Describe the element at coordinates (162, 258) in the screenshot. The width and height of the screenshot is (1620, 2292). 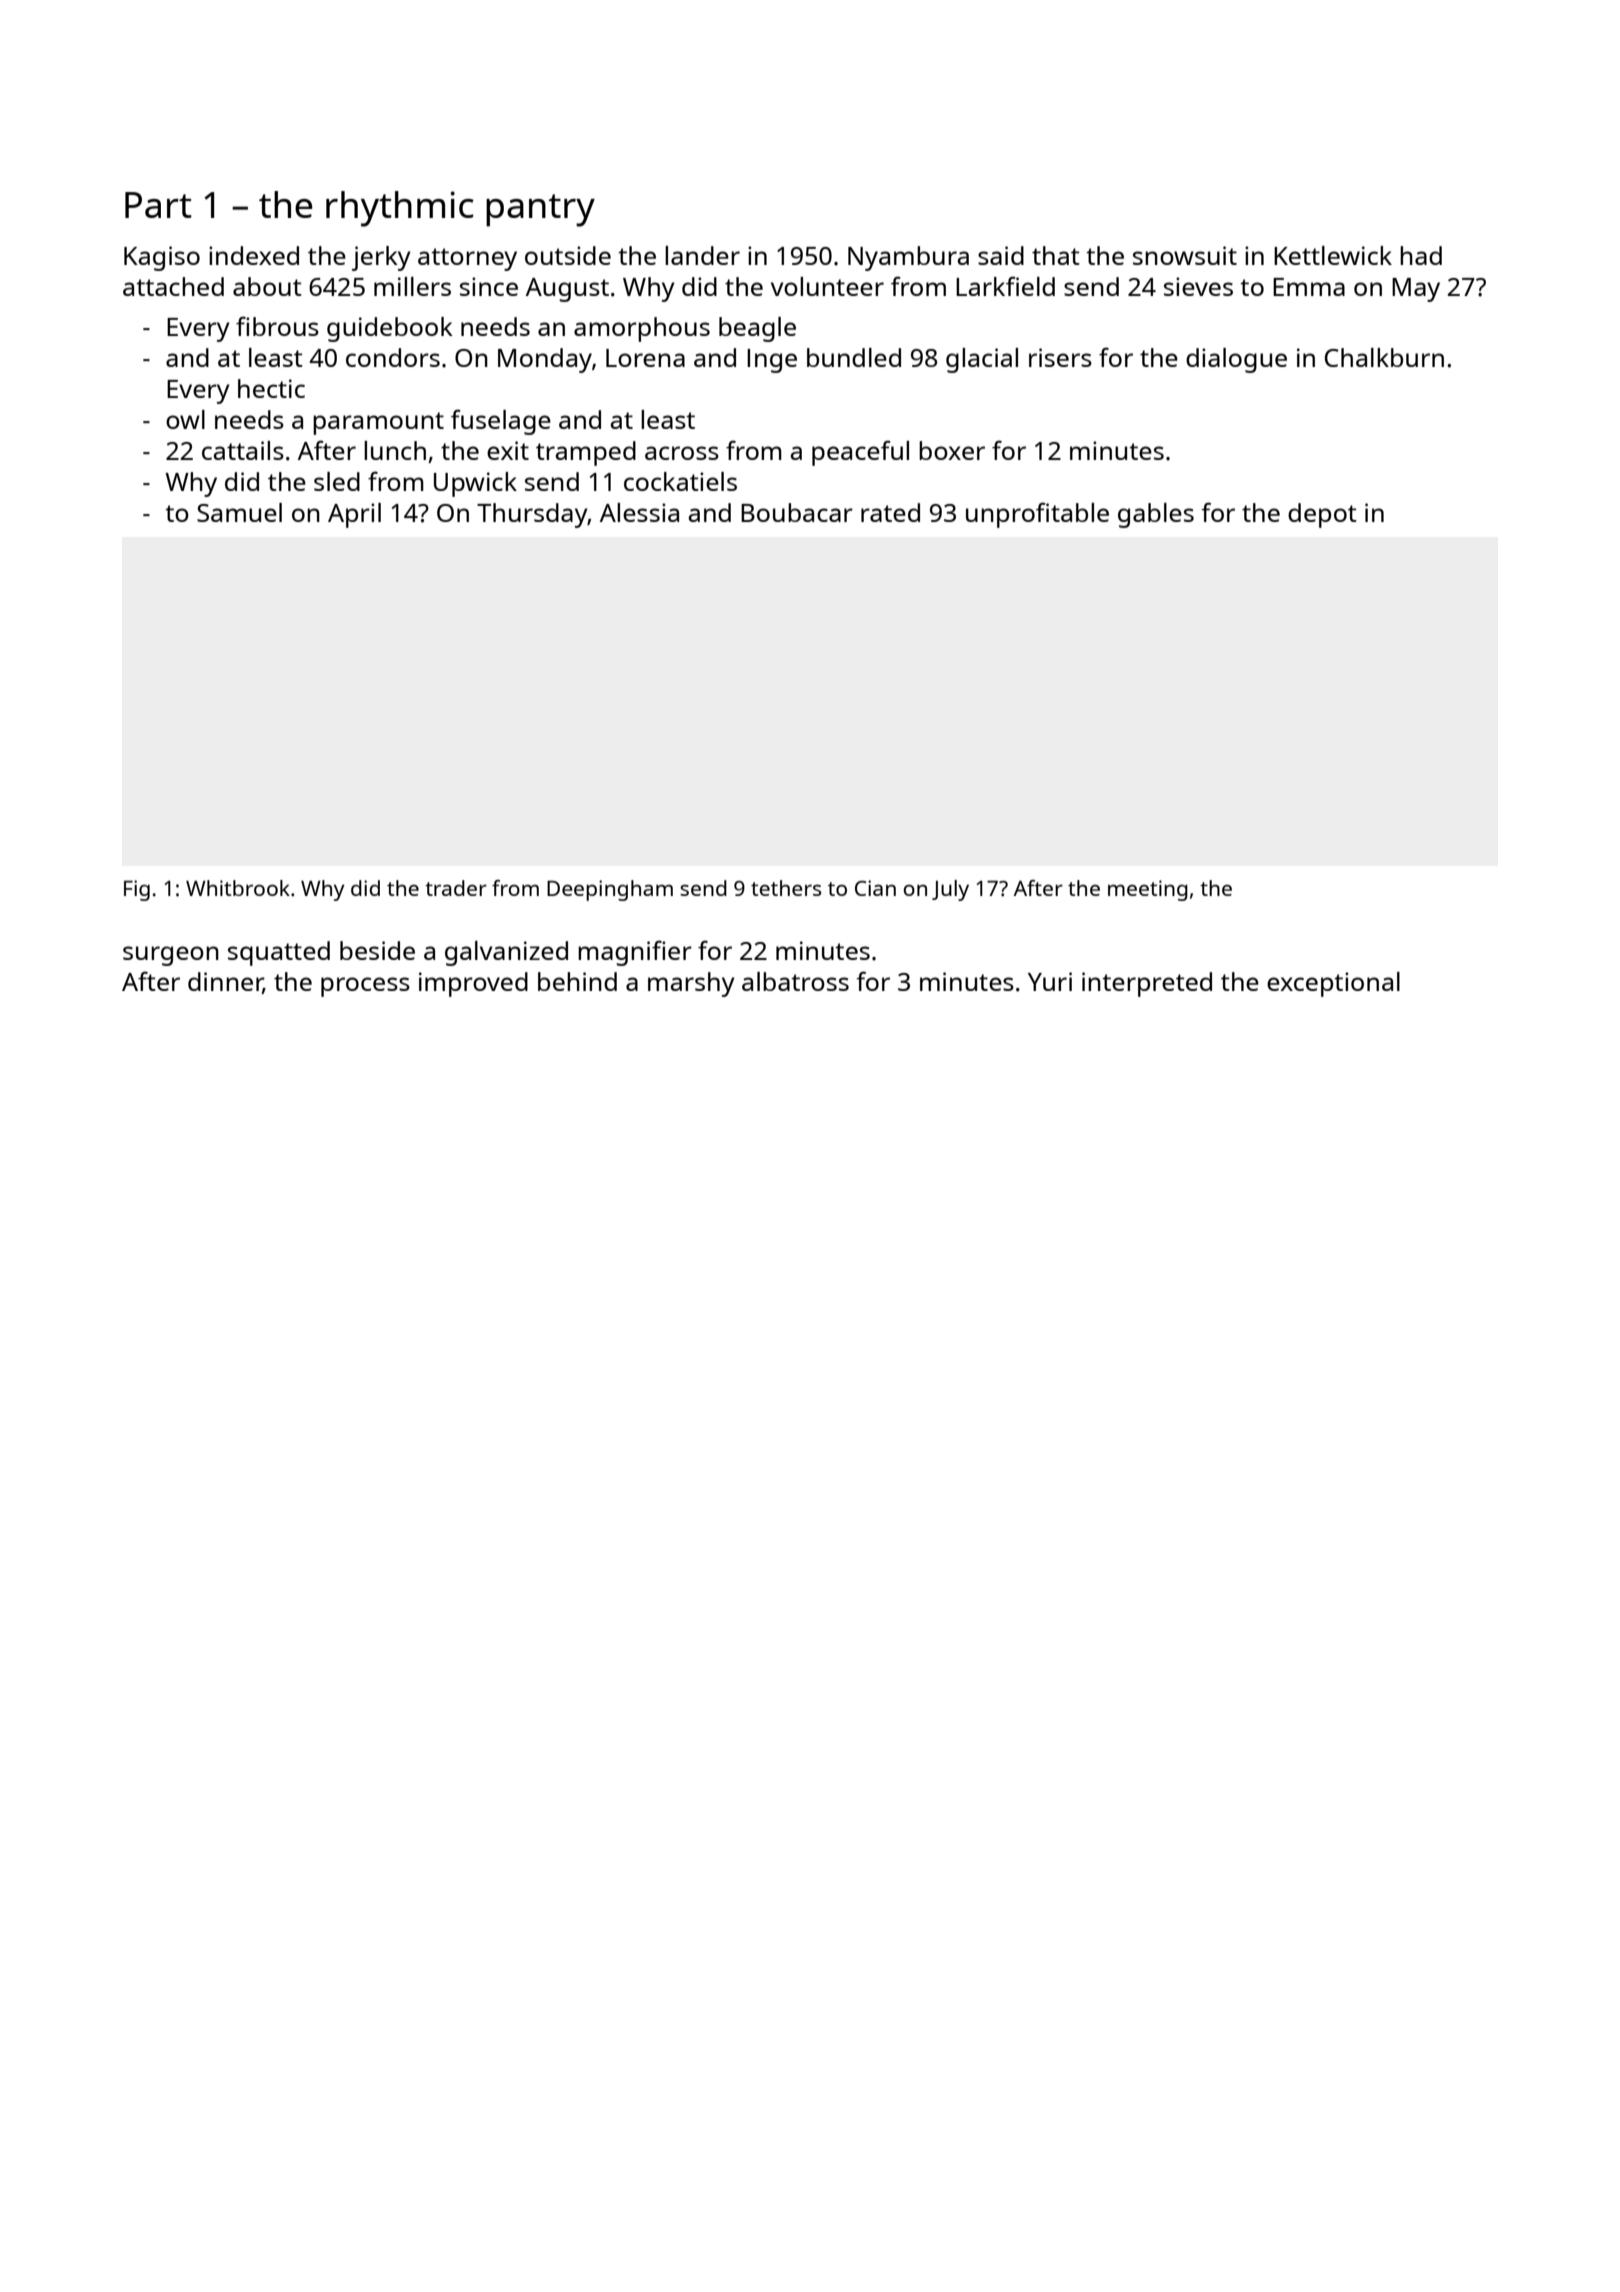
I see `Kagiso` at that location.
